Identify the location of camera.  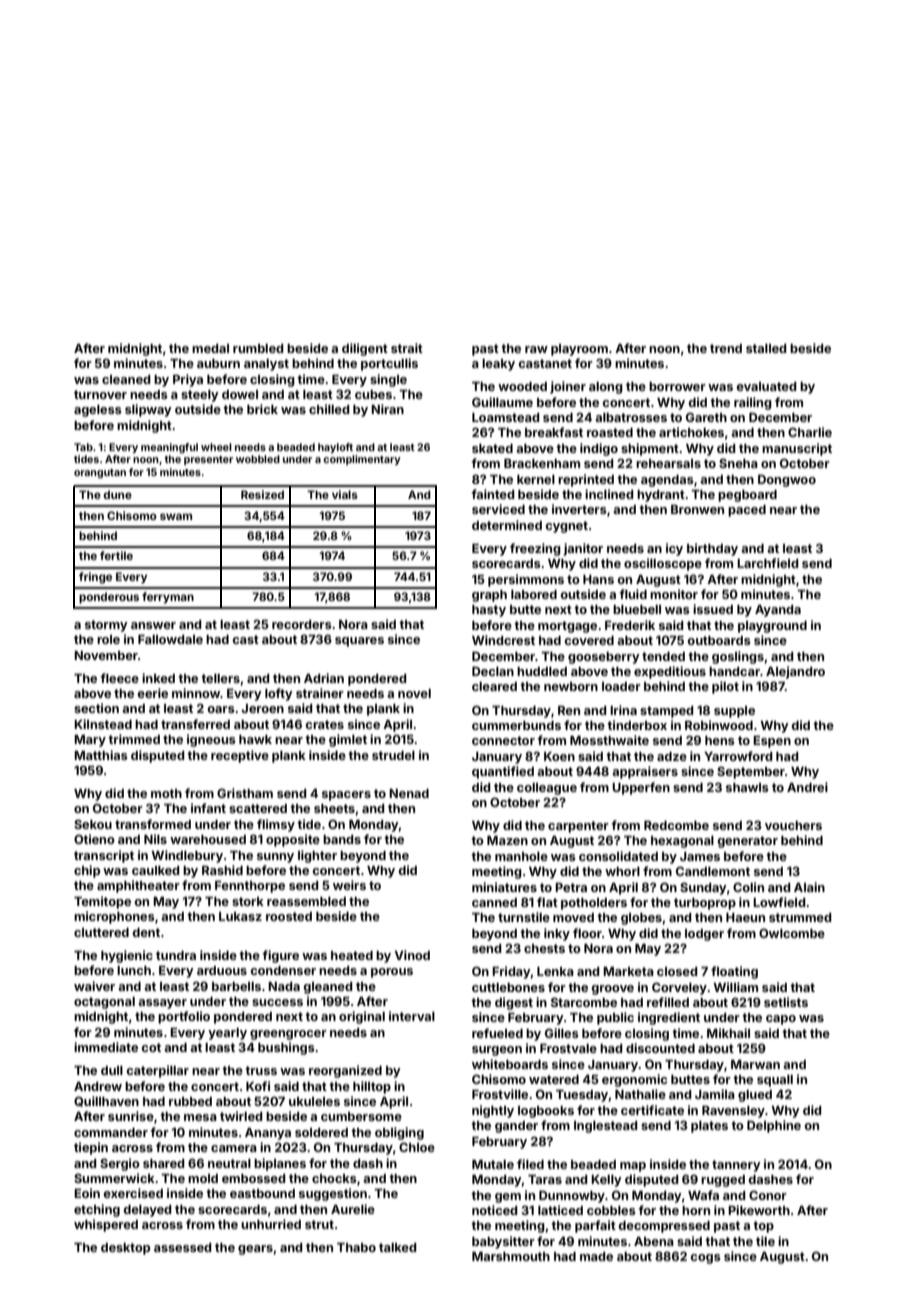
(234, 1148).
